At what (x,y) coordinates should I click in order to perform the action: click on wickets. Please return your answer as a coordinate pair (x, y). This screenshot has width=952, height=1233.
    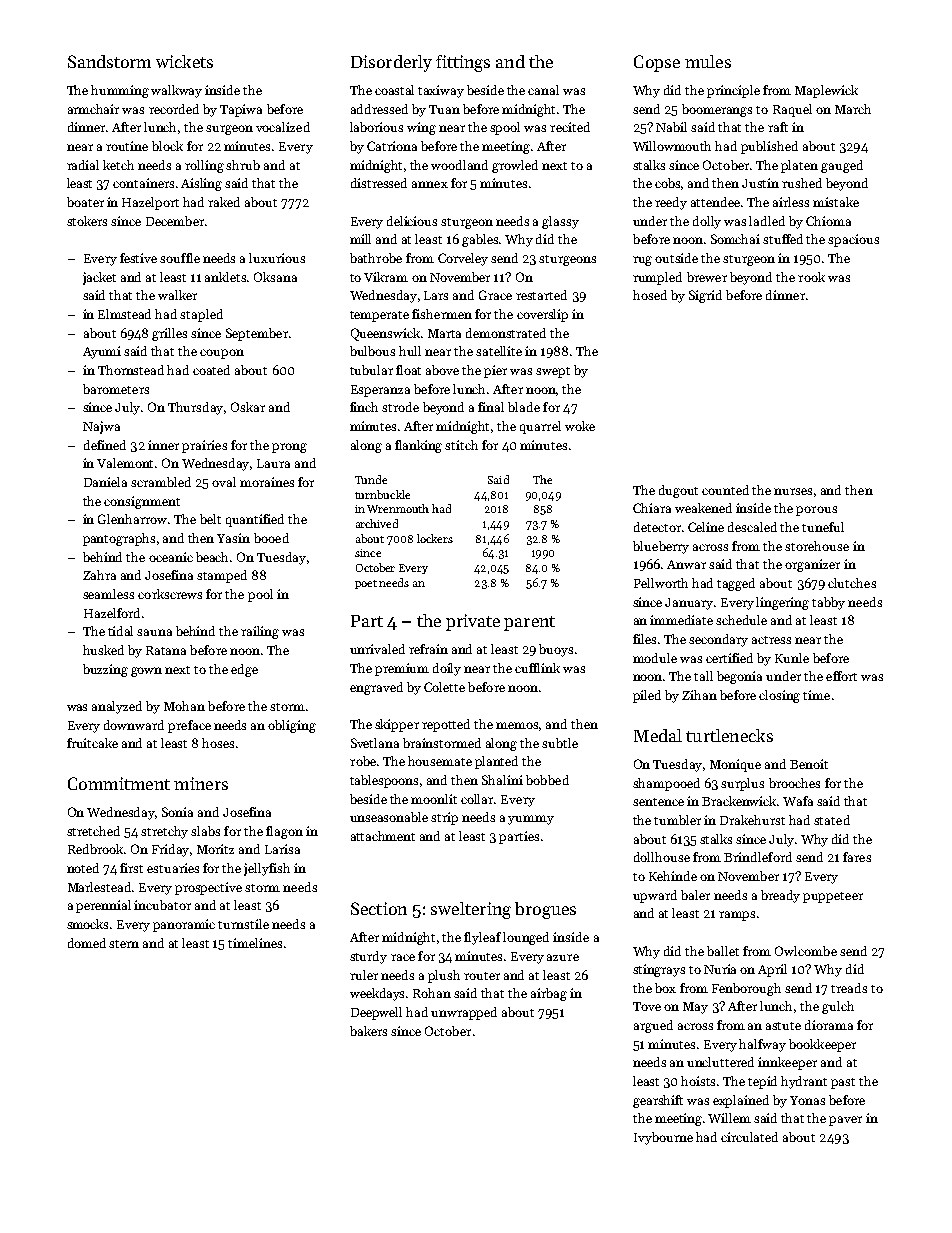
    Looking at the image, I should click on (184, 61).
